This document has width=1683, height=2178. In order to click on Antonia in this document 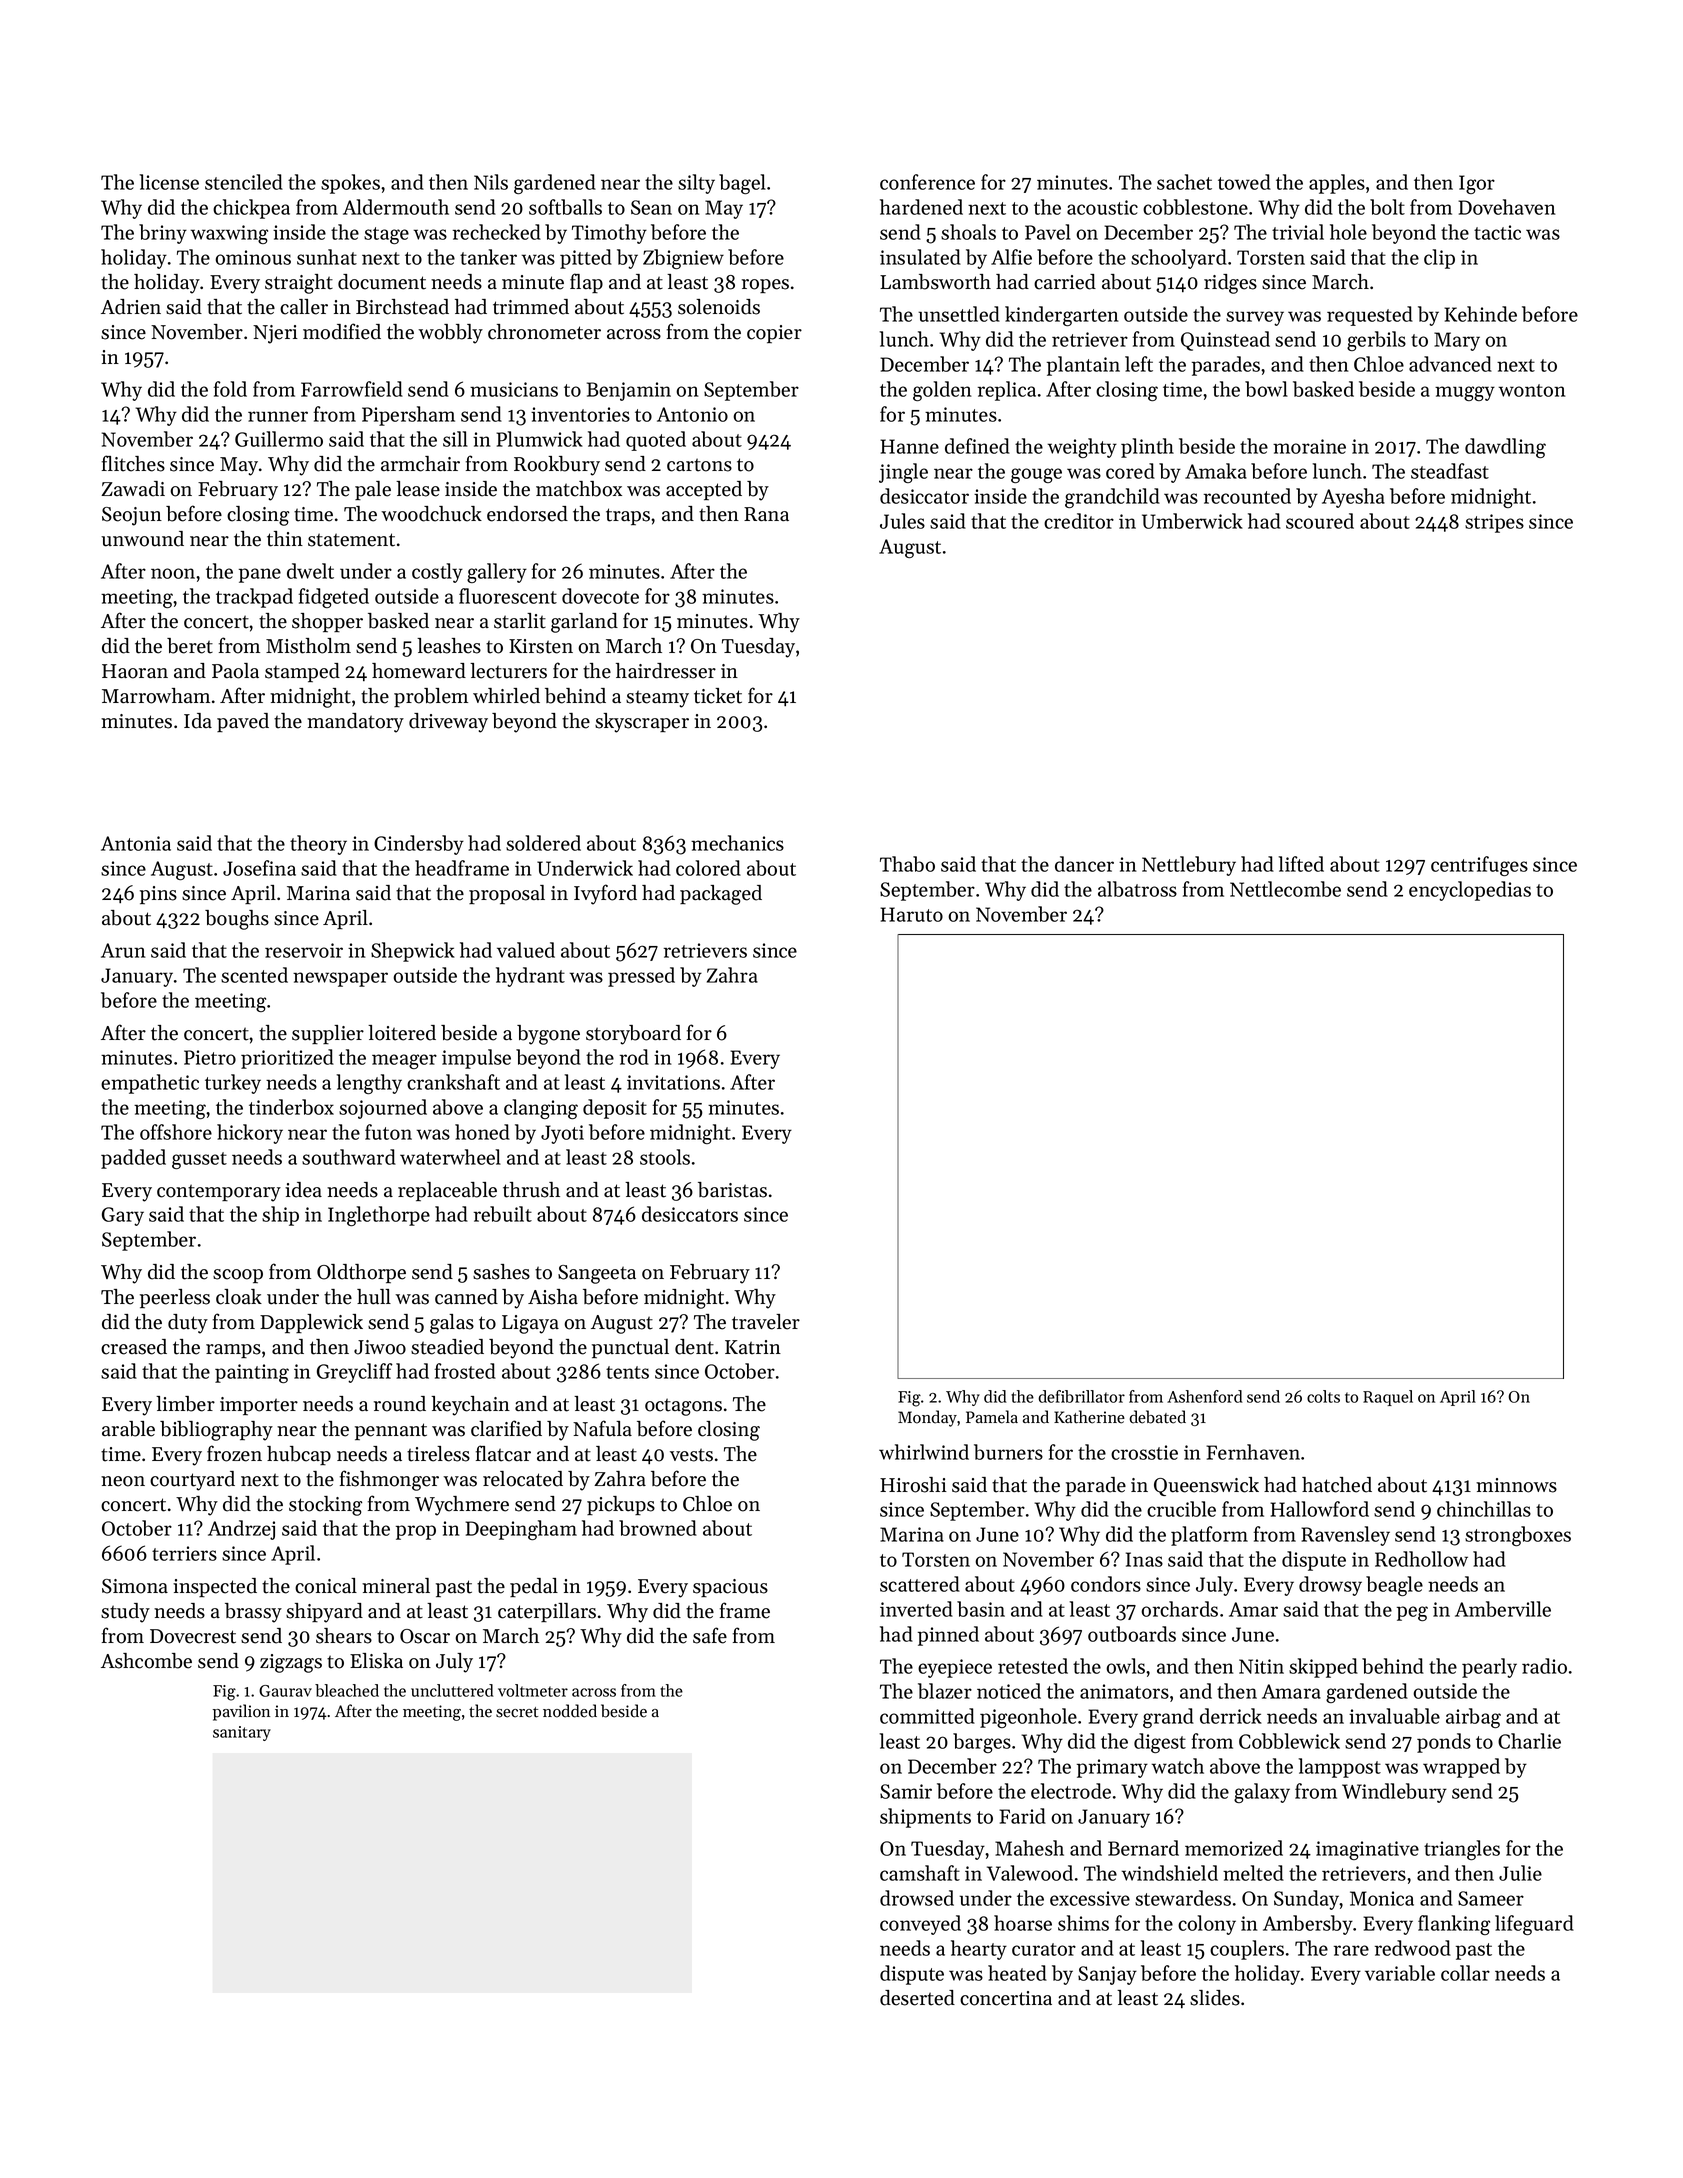, I will do `click(136, 843)`.
